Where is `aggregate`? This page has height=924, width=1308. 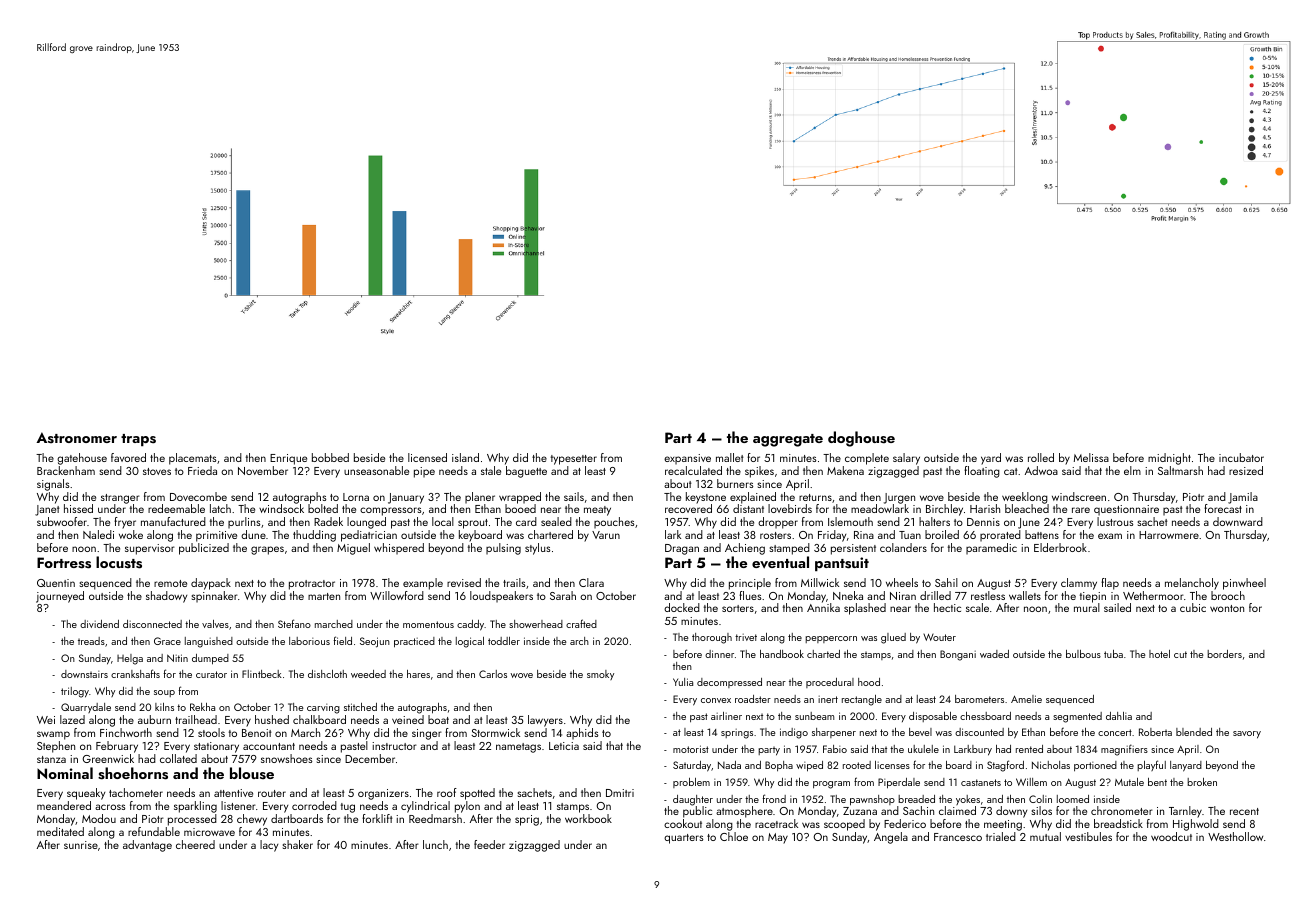
aggregate is located at coordinates (788, 440).
